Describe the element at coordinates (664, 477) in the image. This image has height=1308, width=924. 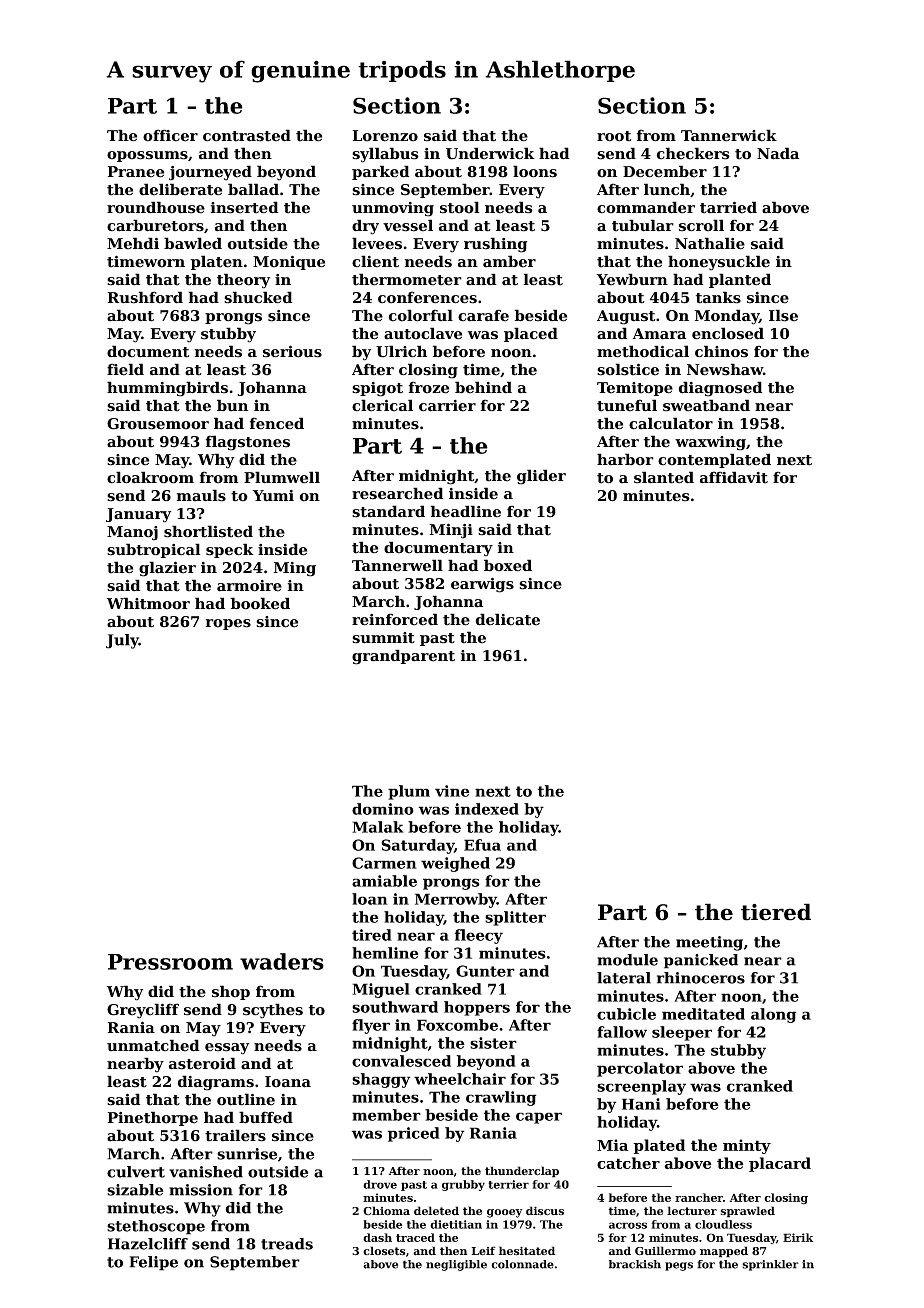
I see `slanted` at that location.
